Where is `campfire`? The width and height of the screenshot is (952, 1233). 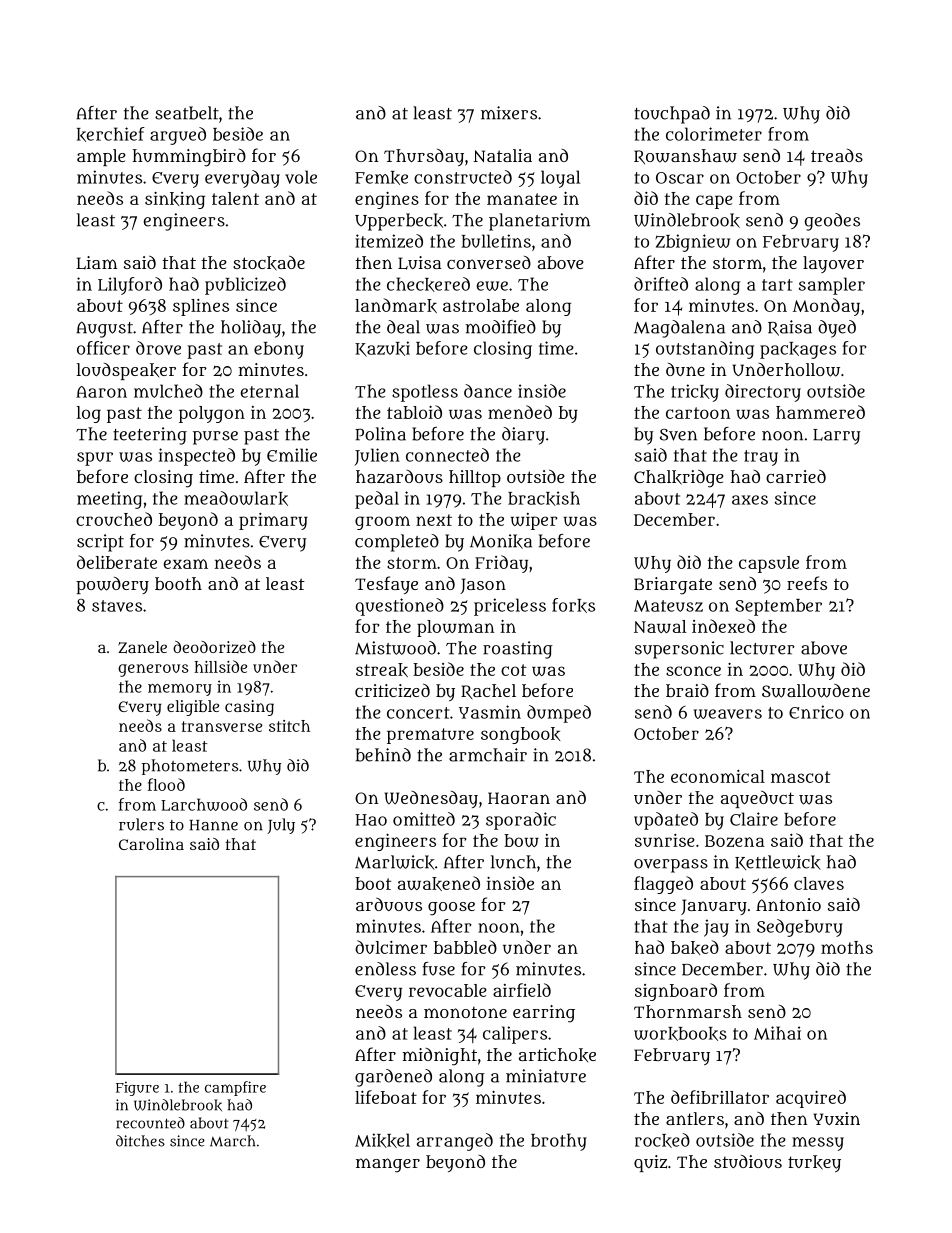 campfire is located at coordinates (235, 1088).
